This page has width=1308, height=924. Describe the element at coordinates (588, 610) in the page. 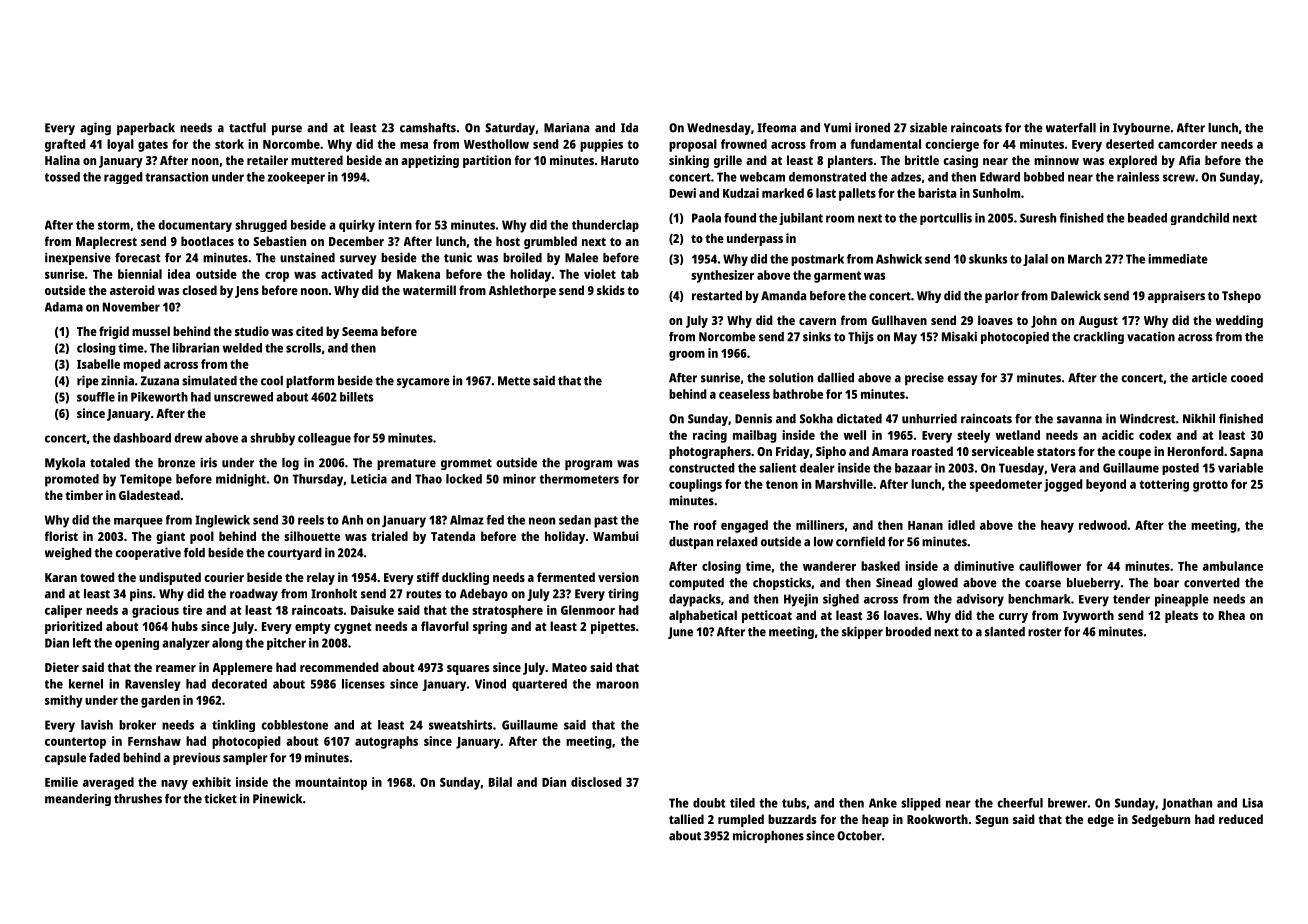

I see `Glenmoor` at that location.
